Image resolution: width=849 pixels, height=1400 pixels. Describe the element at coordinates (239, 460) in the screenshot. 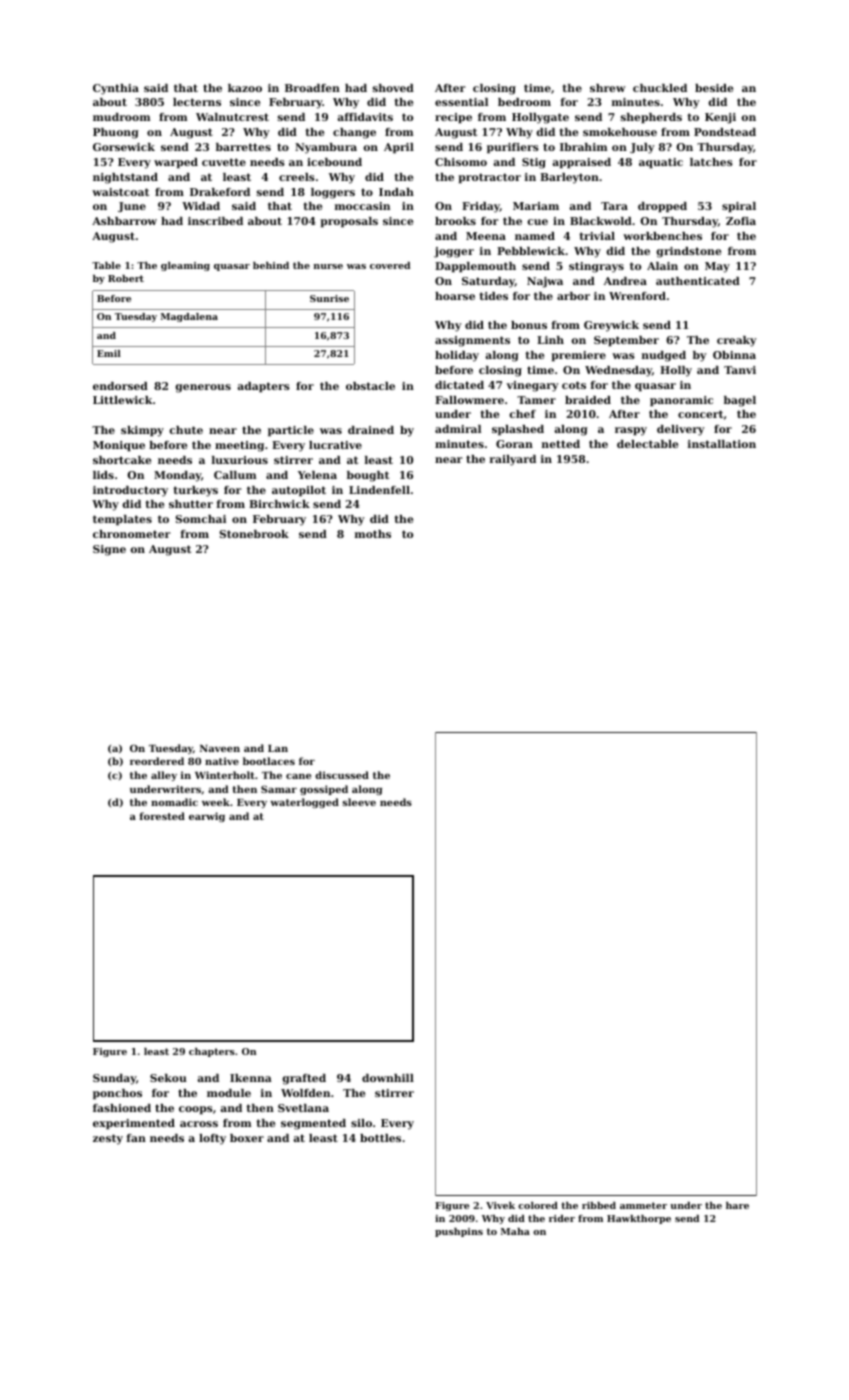

I see `luxurious` at that location.
